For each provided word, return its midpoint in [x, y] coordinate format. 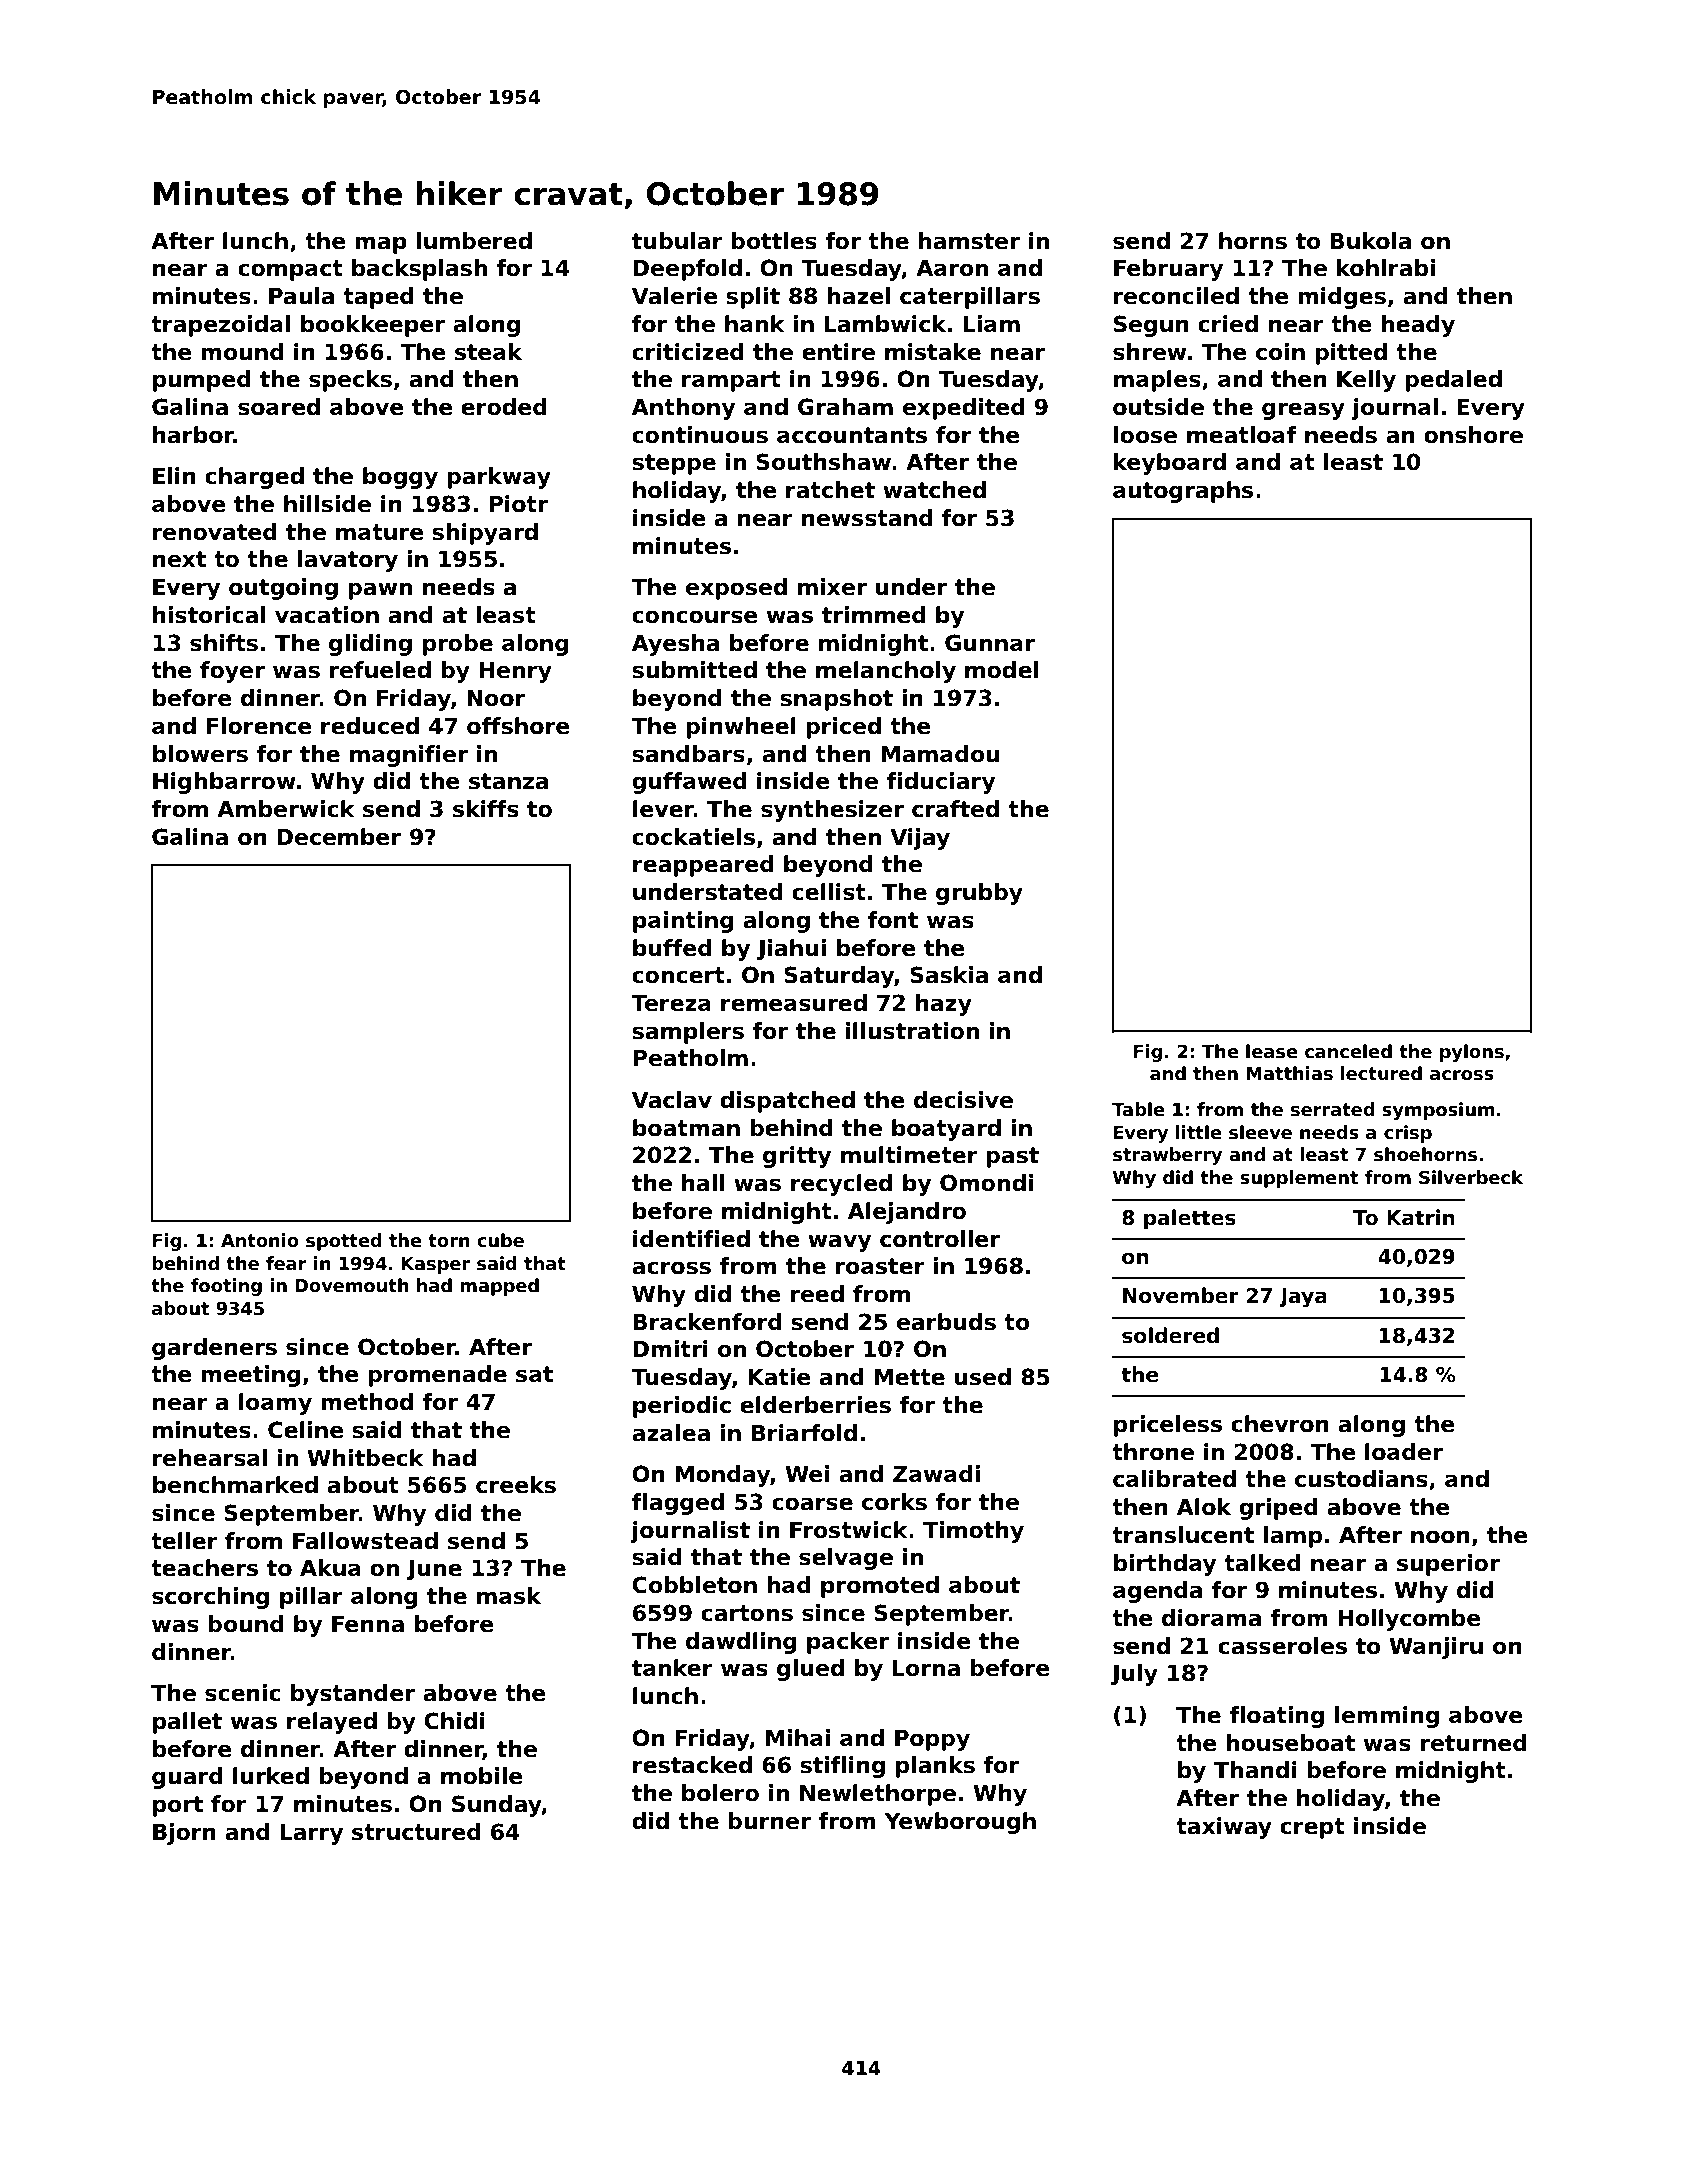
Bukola [1370, 241]
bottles [774, 241]
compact [290, 270]
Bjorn [184, 1834]
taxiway [1224, 1828]
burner [770, 1821]
